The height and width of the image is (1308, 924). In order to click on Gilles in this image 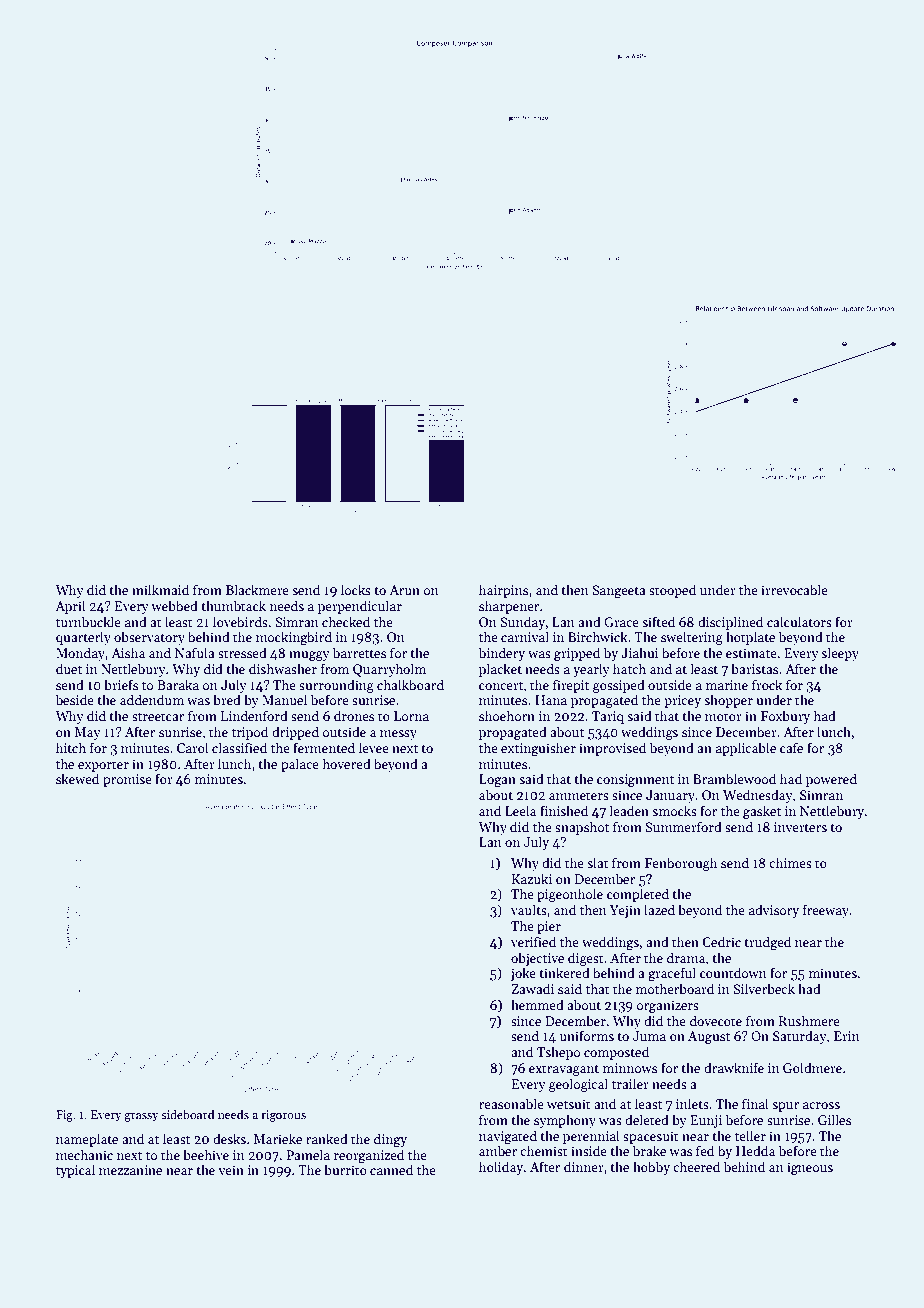, I will do `click(834, 1119)`.
